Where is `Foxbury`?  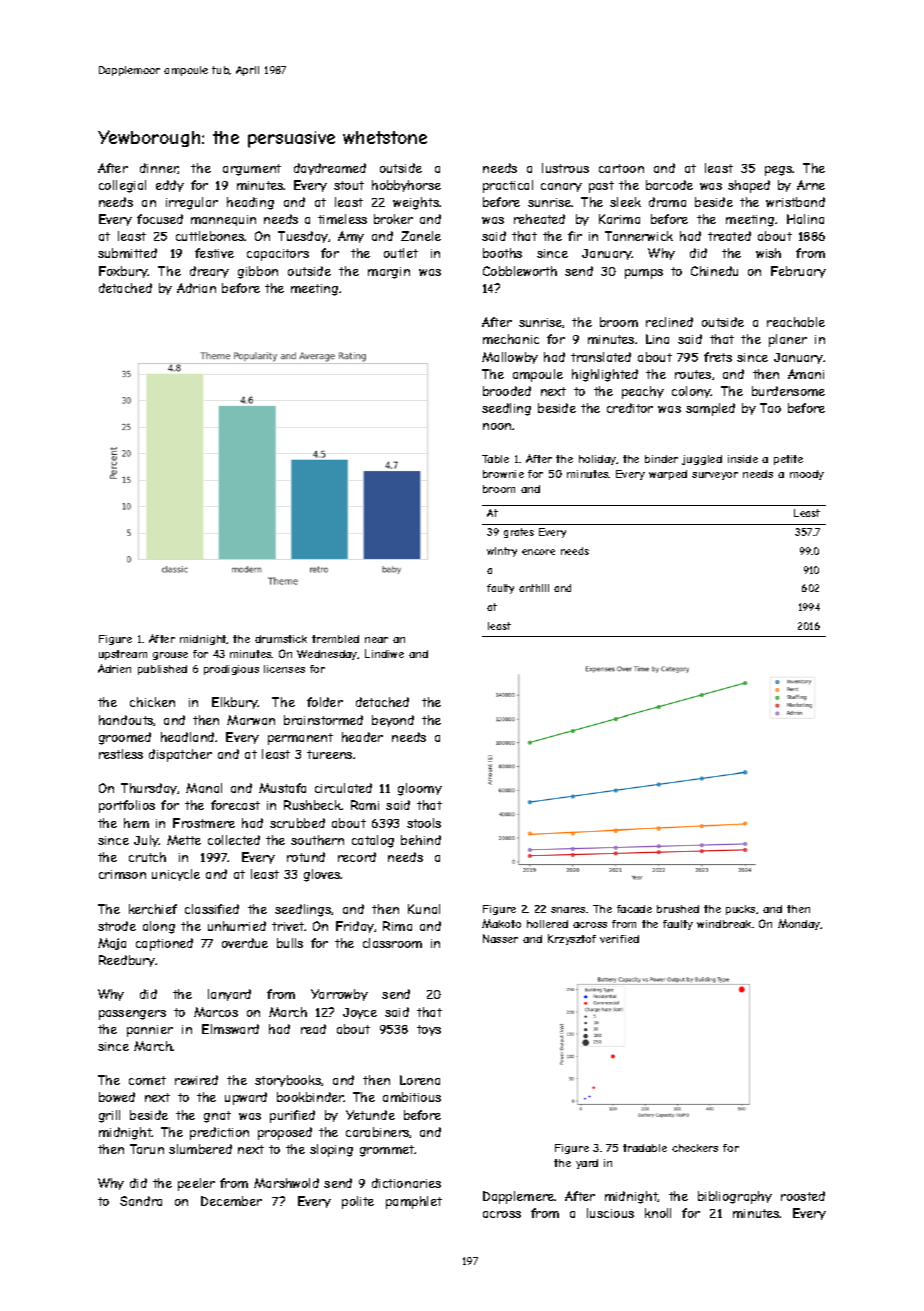
Foxbury is located at coordinates (123, 272).
